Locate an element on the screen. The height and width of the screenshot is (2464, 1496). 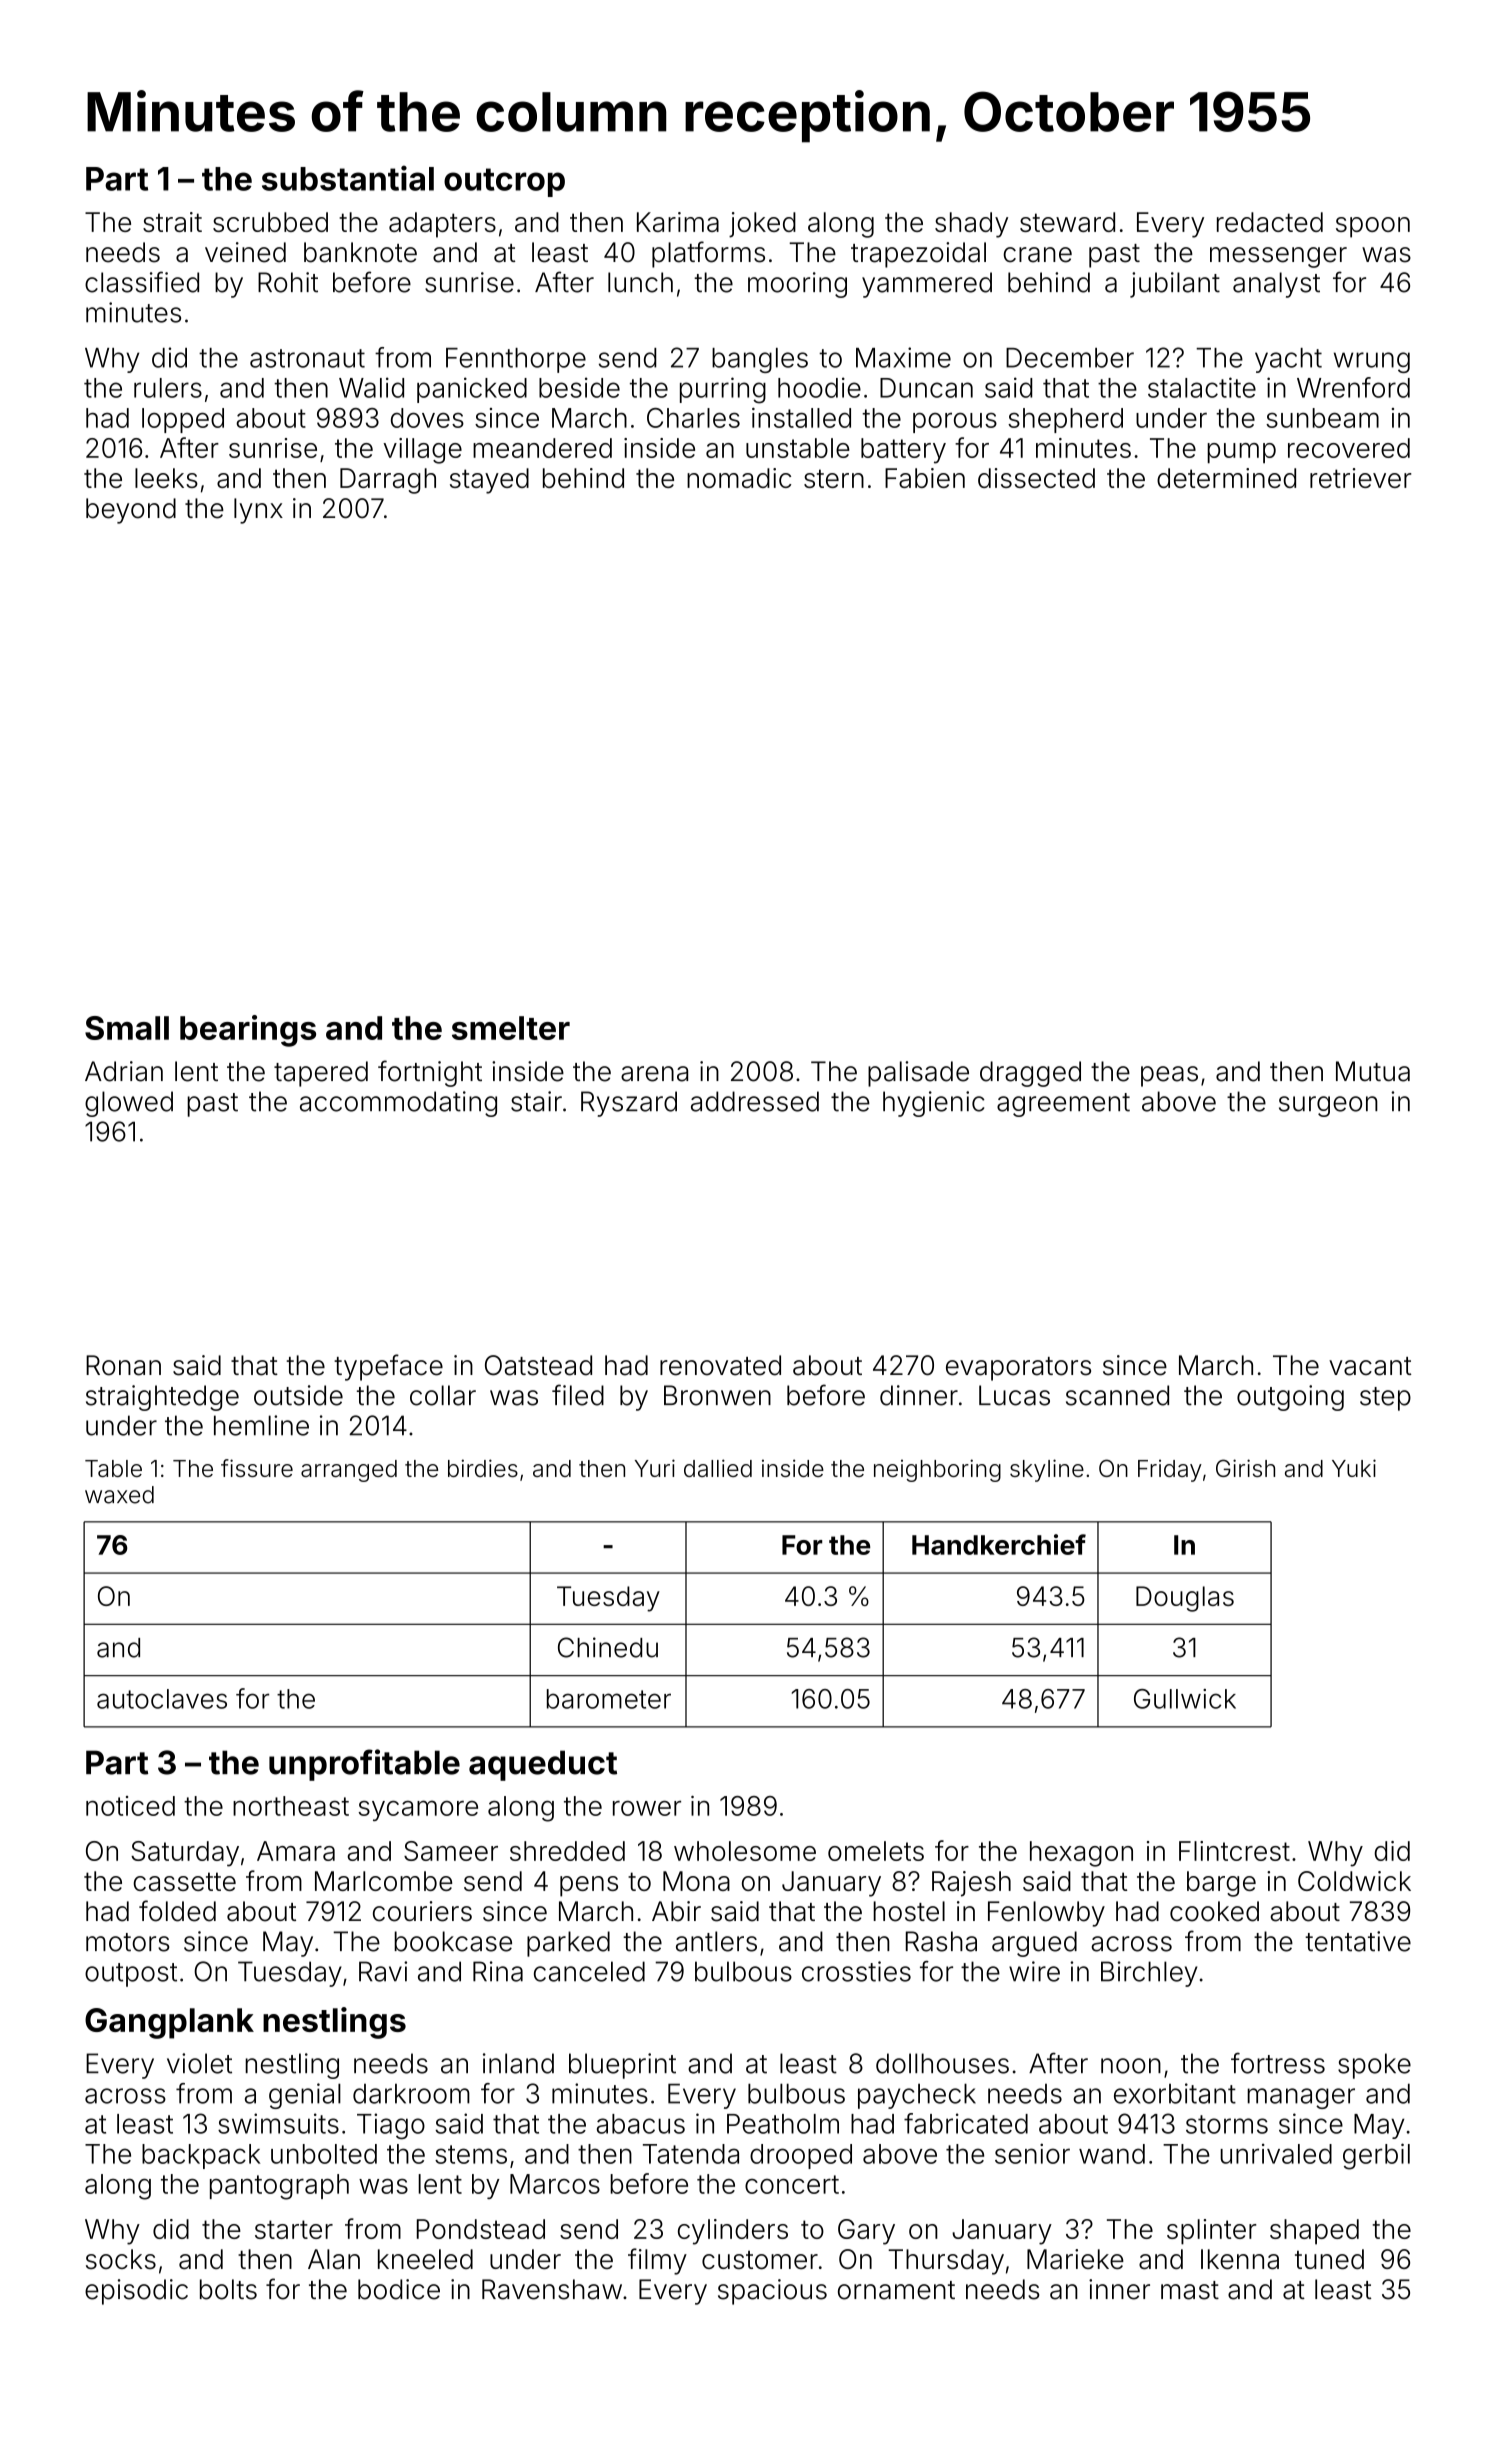
Ryszard is located at coordinates (629, 1104).
